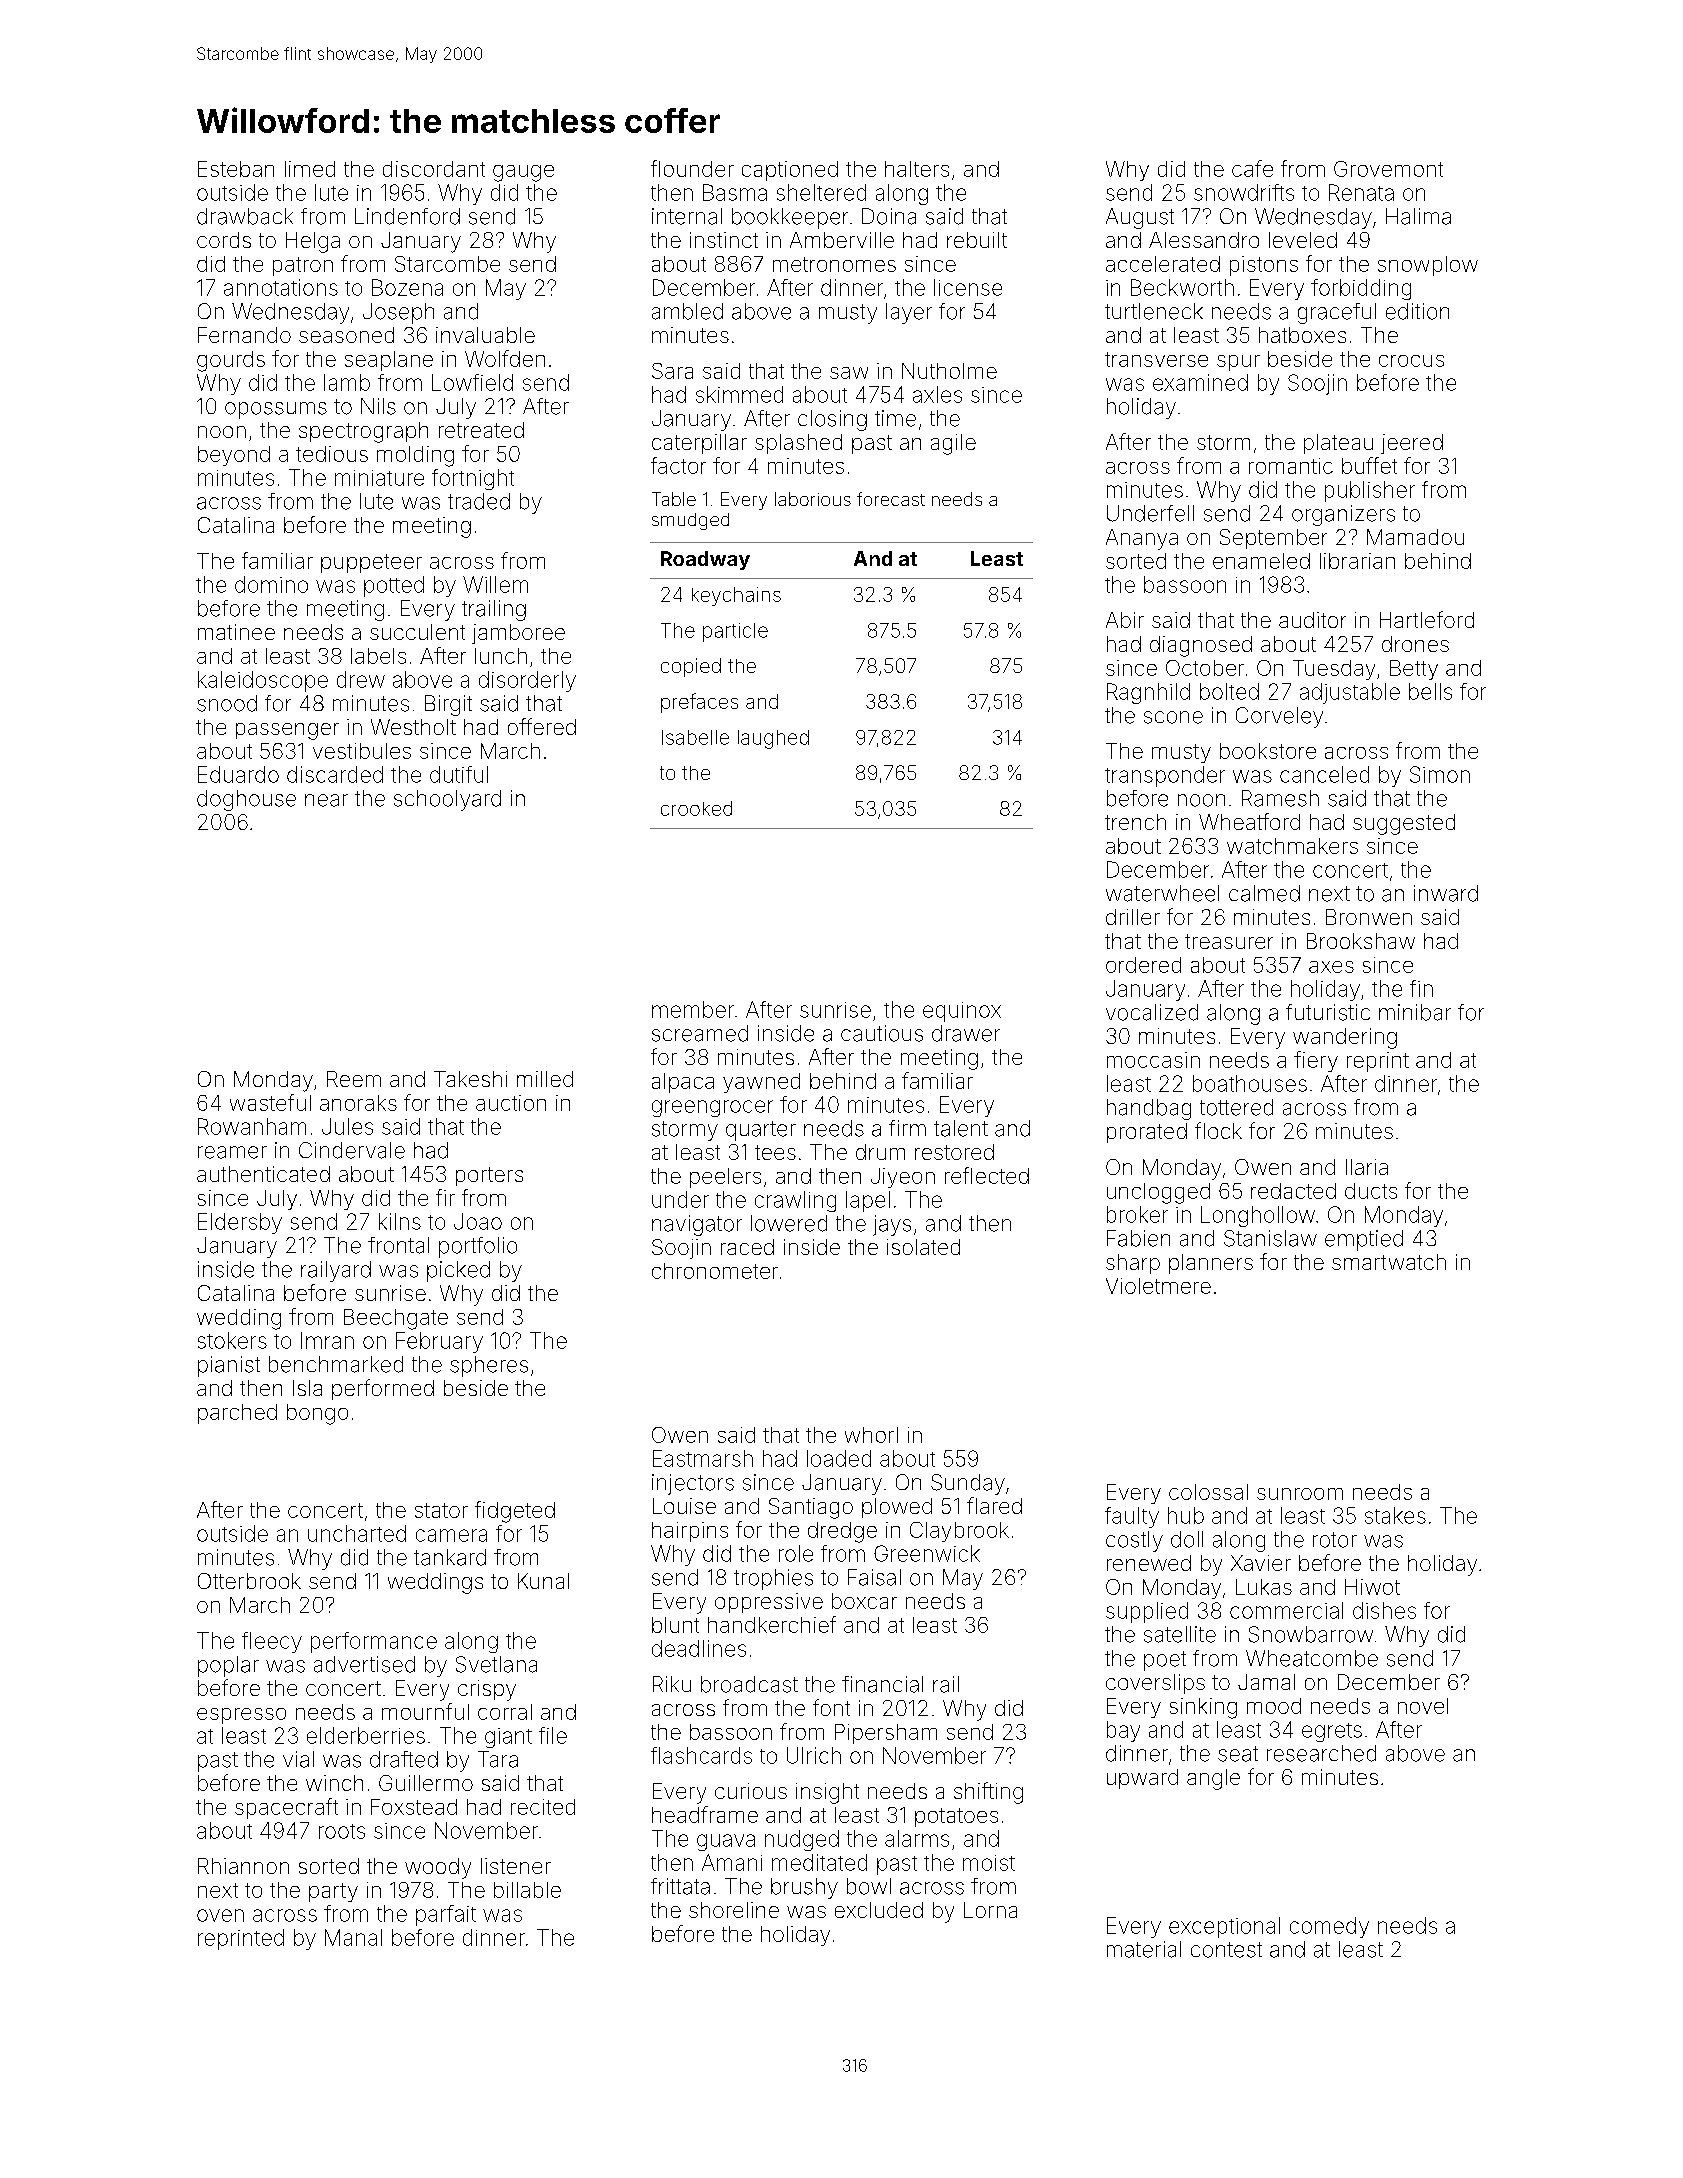 The height and width of the document is (2178, 1683). I want to click on Otterbrook, so click(249, 1581).
